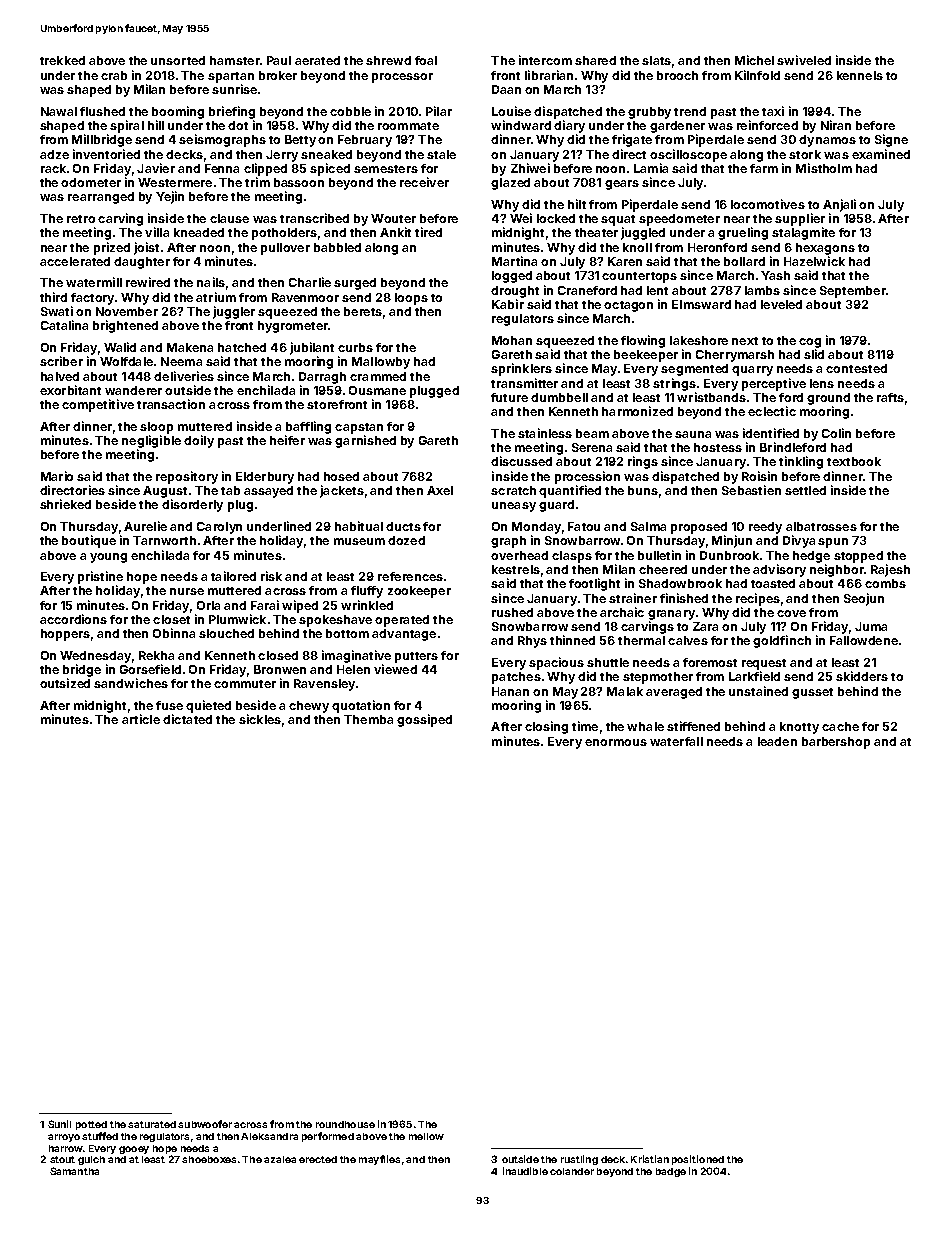  I want to click on trend, so click(690, 111).
